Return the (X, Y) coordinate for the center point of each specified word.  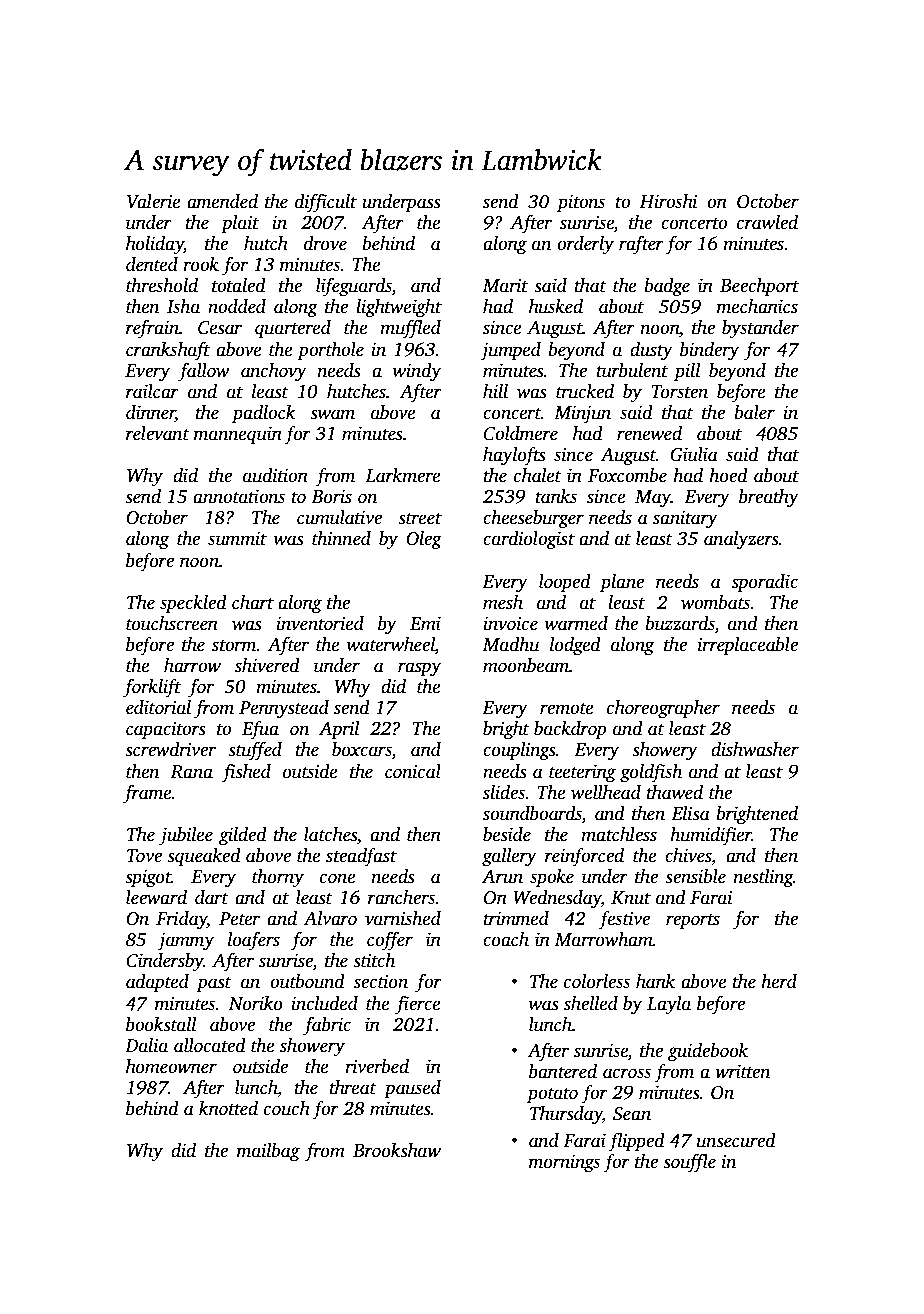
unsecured (736, 1140)
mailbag (268, 1152)
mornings (564, 1163)
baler (755, 412)
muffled (410, 329)
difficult (326, 203)
